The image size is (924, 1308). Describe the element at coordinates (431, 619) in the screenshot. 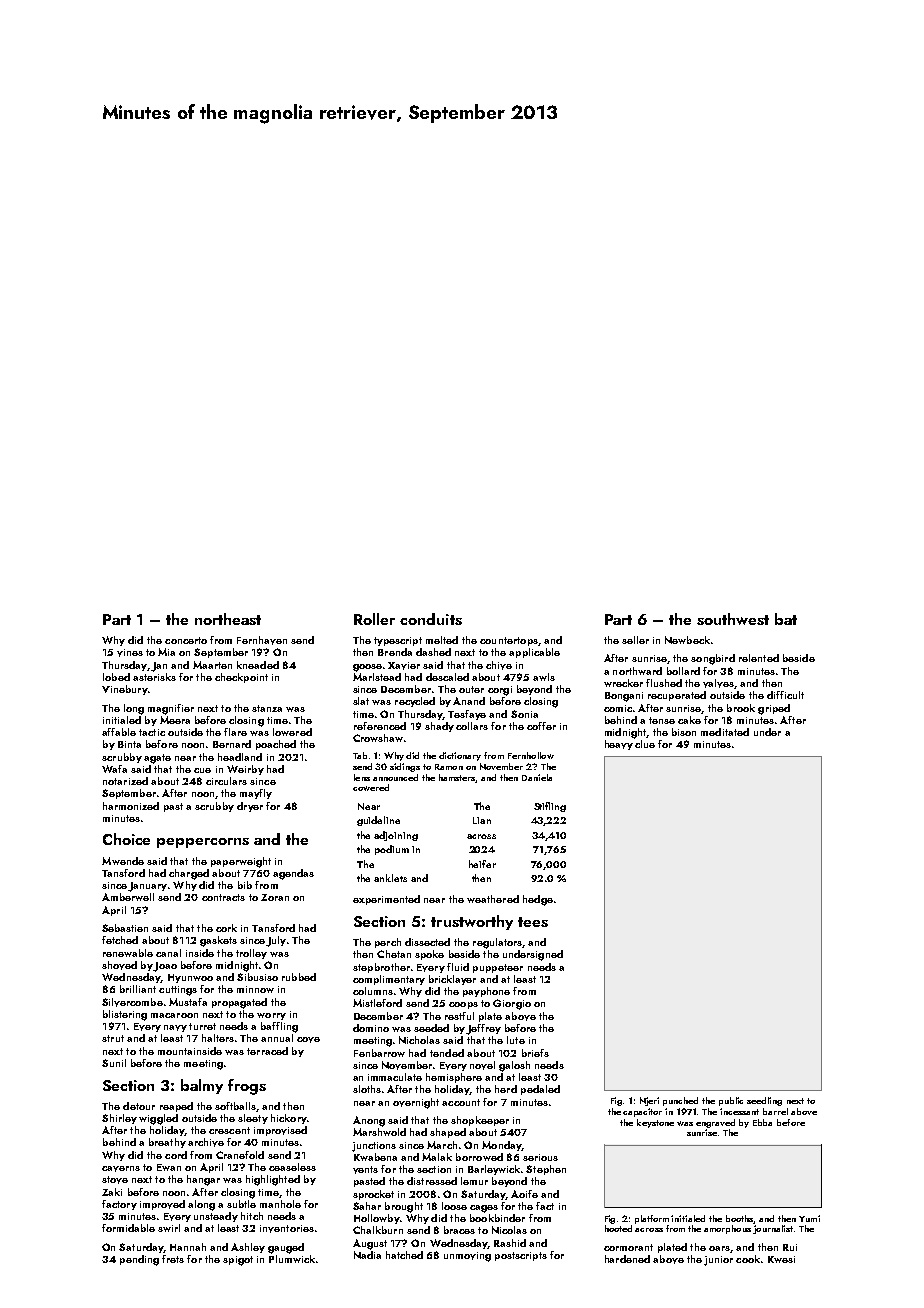

I see `conduits` at that location.
